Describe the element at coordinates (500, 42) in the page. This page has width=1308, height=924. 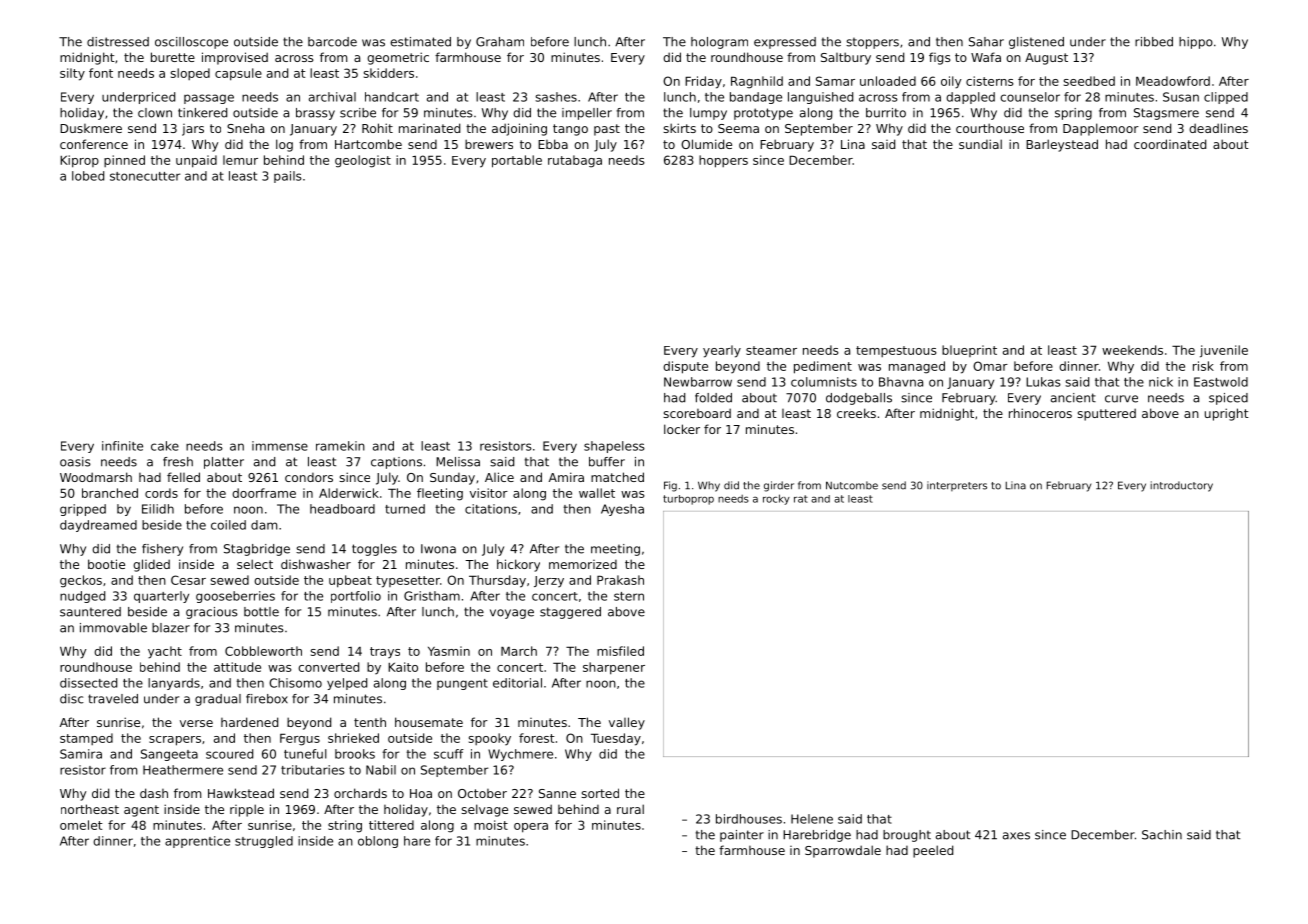
I see `Graham` at that location.
